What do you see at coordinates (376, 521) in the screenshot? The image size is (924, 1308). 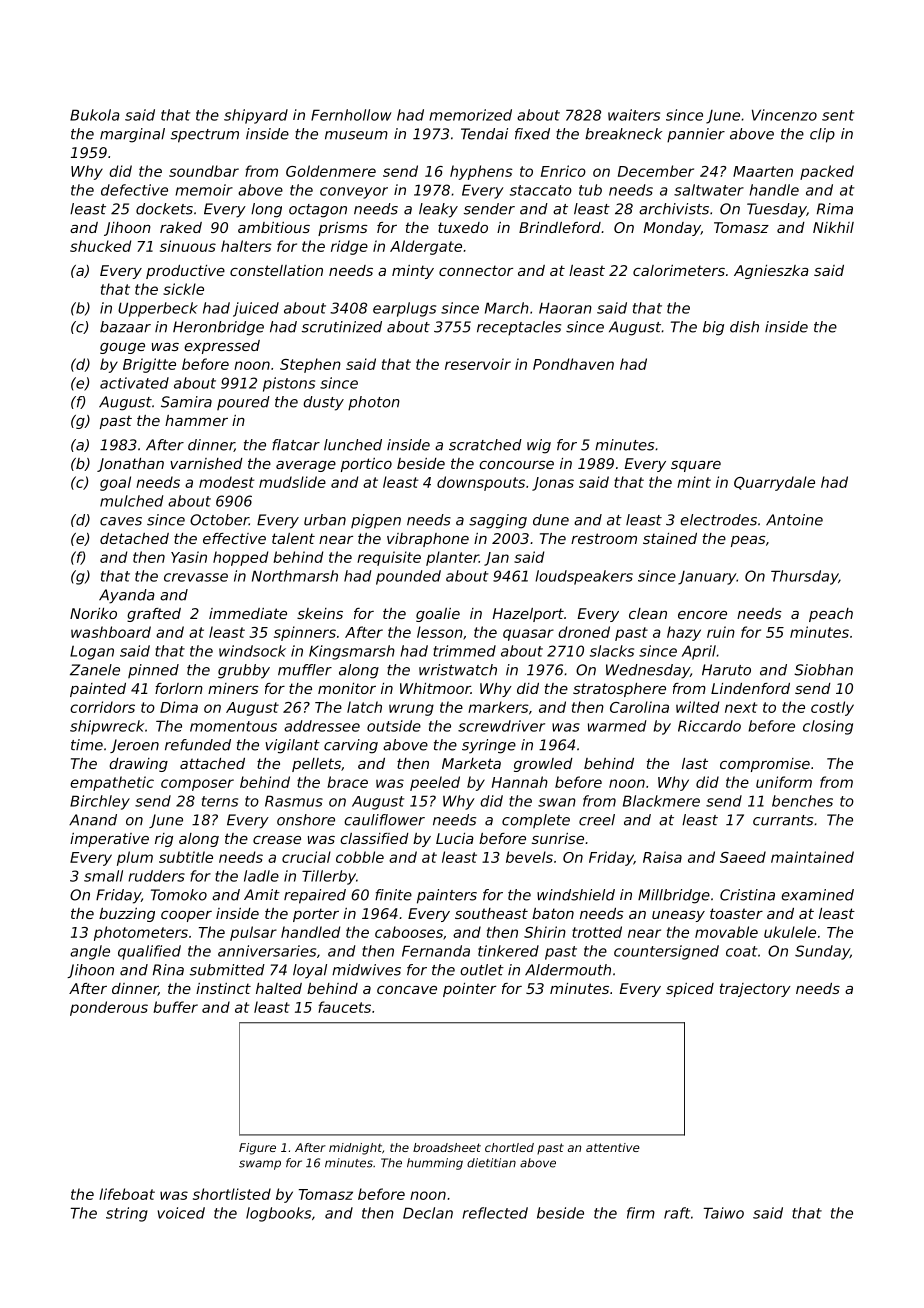 I see `pigpen` at bounding box center [376, 521].
